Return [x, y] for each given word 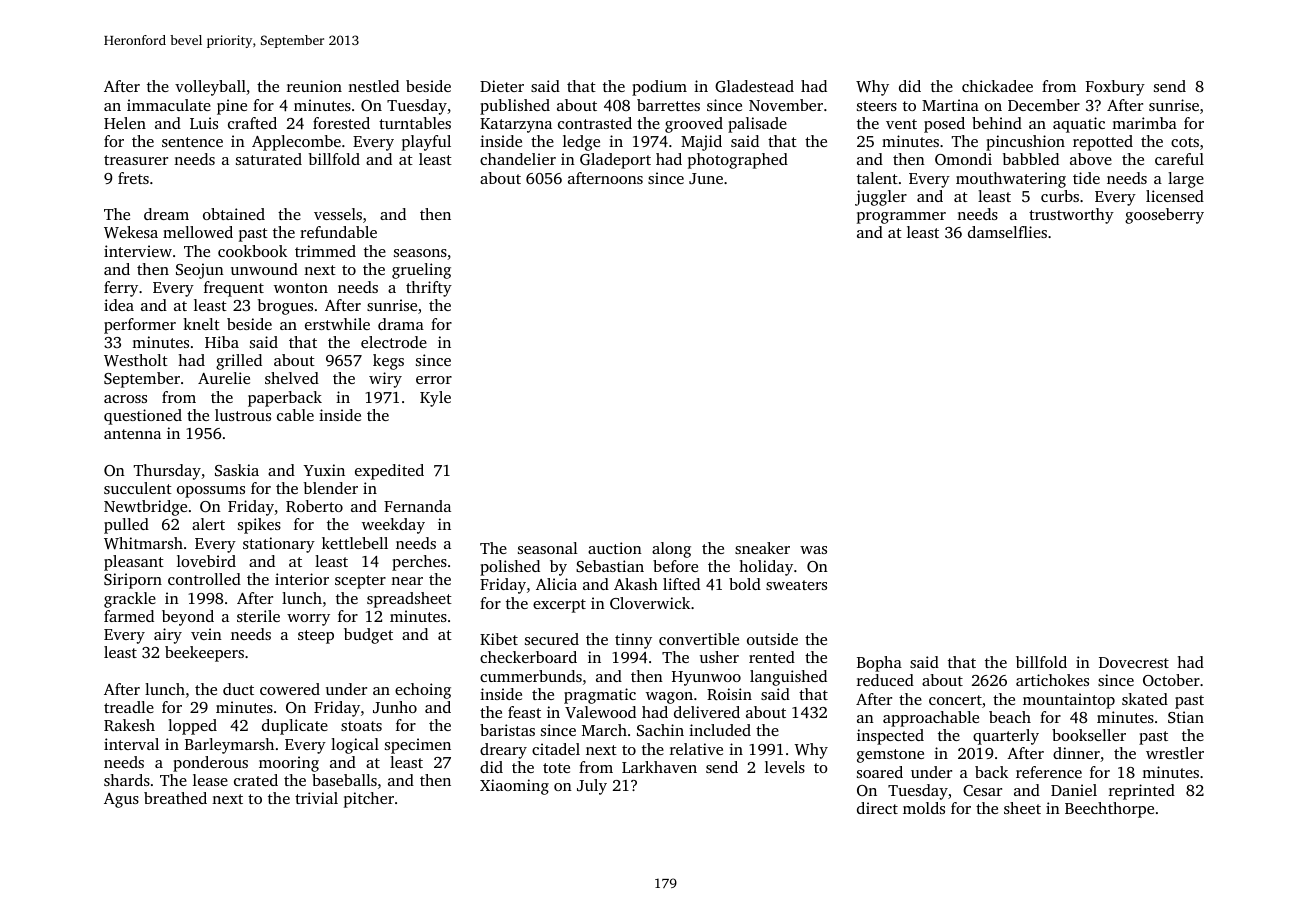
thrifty [429, 289]
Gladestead [754, 86]
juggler [881, 198]
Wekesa [131, 232]
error [434, 380]
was [813, 550]
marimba [1144, 123]
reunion [314, 86]
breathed [175, 798]
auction [615, 548]
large [1186, 180]
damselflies [1007, 232]
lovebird [206, 561]
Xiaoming [514, 787]
